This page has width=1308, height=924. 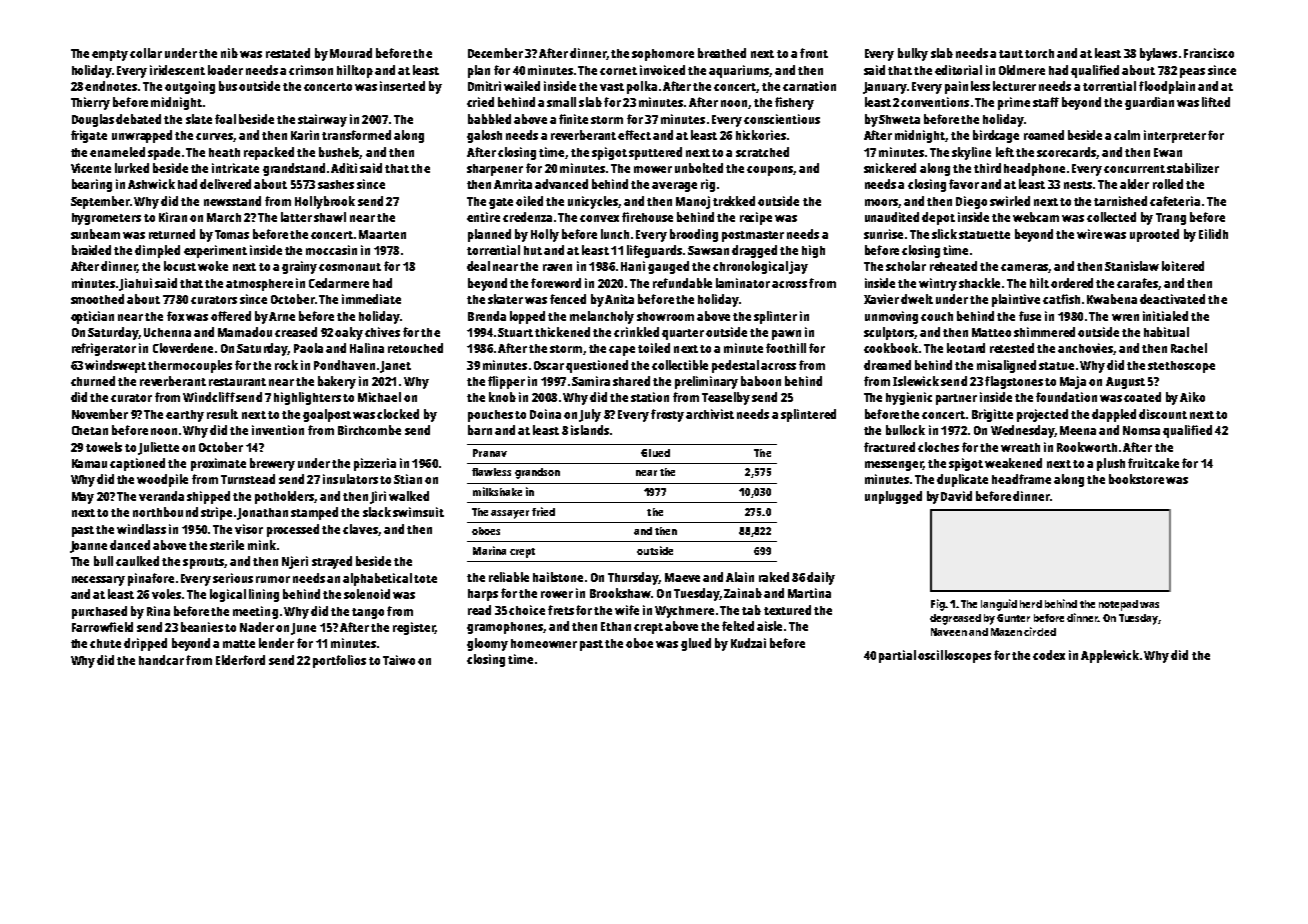 What do you see at coordinates (351, 53) in the page?
I see `Mourad` at bounding box center [351, 53].
